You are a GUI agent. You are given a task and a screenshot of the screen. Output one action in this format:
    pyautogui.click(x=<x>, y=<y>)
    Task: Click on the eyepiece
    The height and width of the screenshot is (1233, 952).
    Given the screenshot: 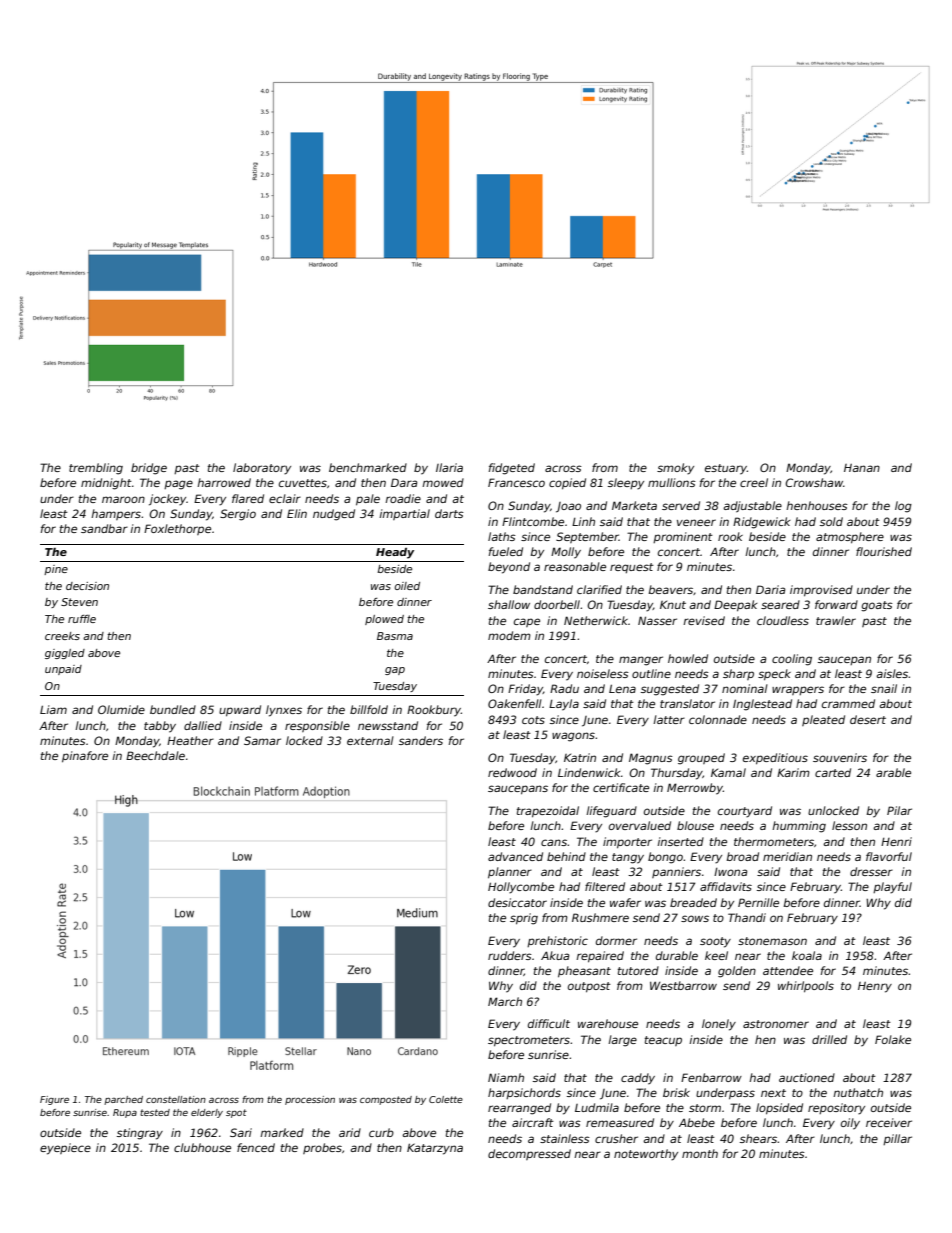 What is the action you would take?
    pyautogui.click(x=65, y=1149)
